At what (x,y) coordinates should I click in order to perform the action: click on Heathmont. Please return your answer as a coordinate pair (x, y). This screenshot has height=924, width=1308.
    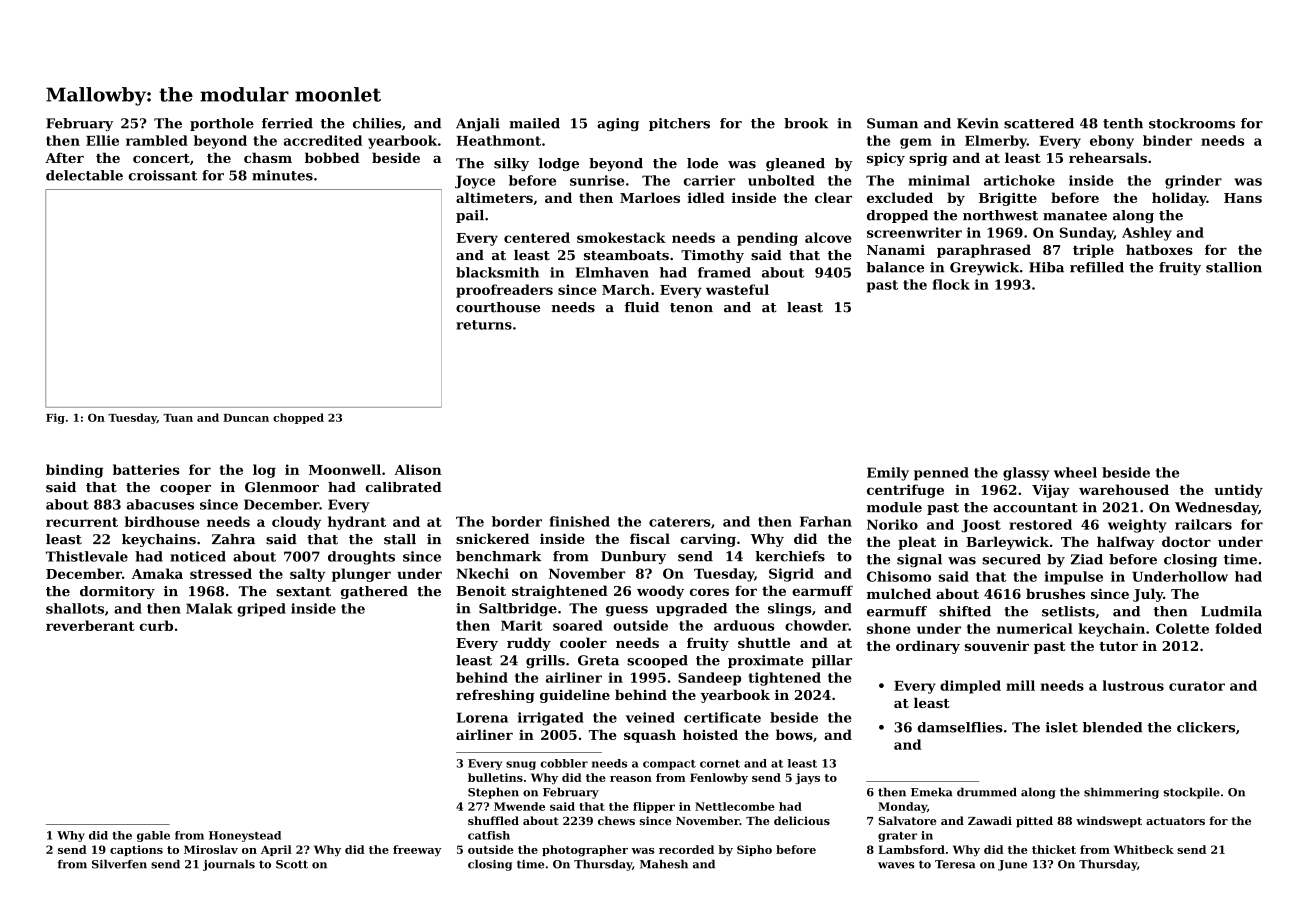
    Looking at the image, I should click on (499, 140).
